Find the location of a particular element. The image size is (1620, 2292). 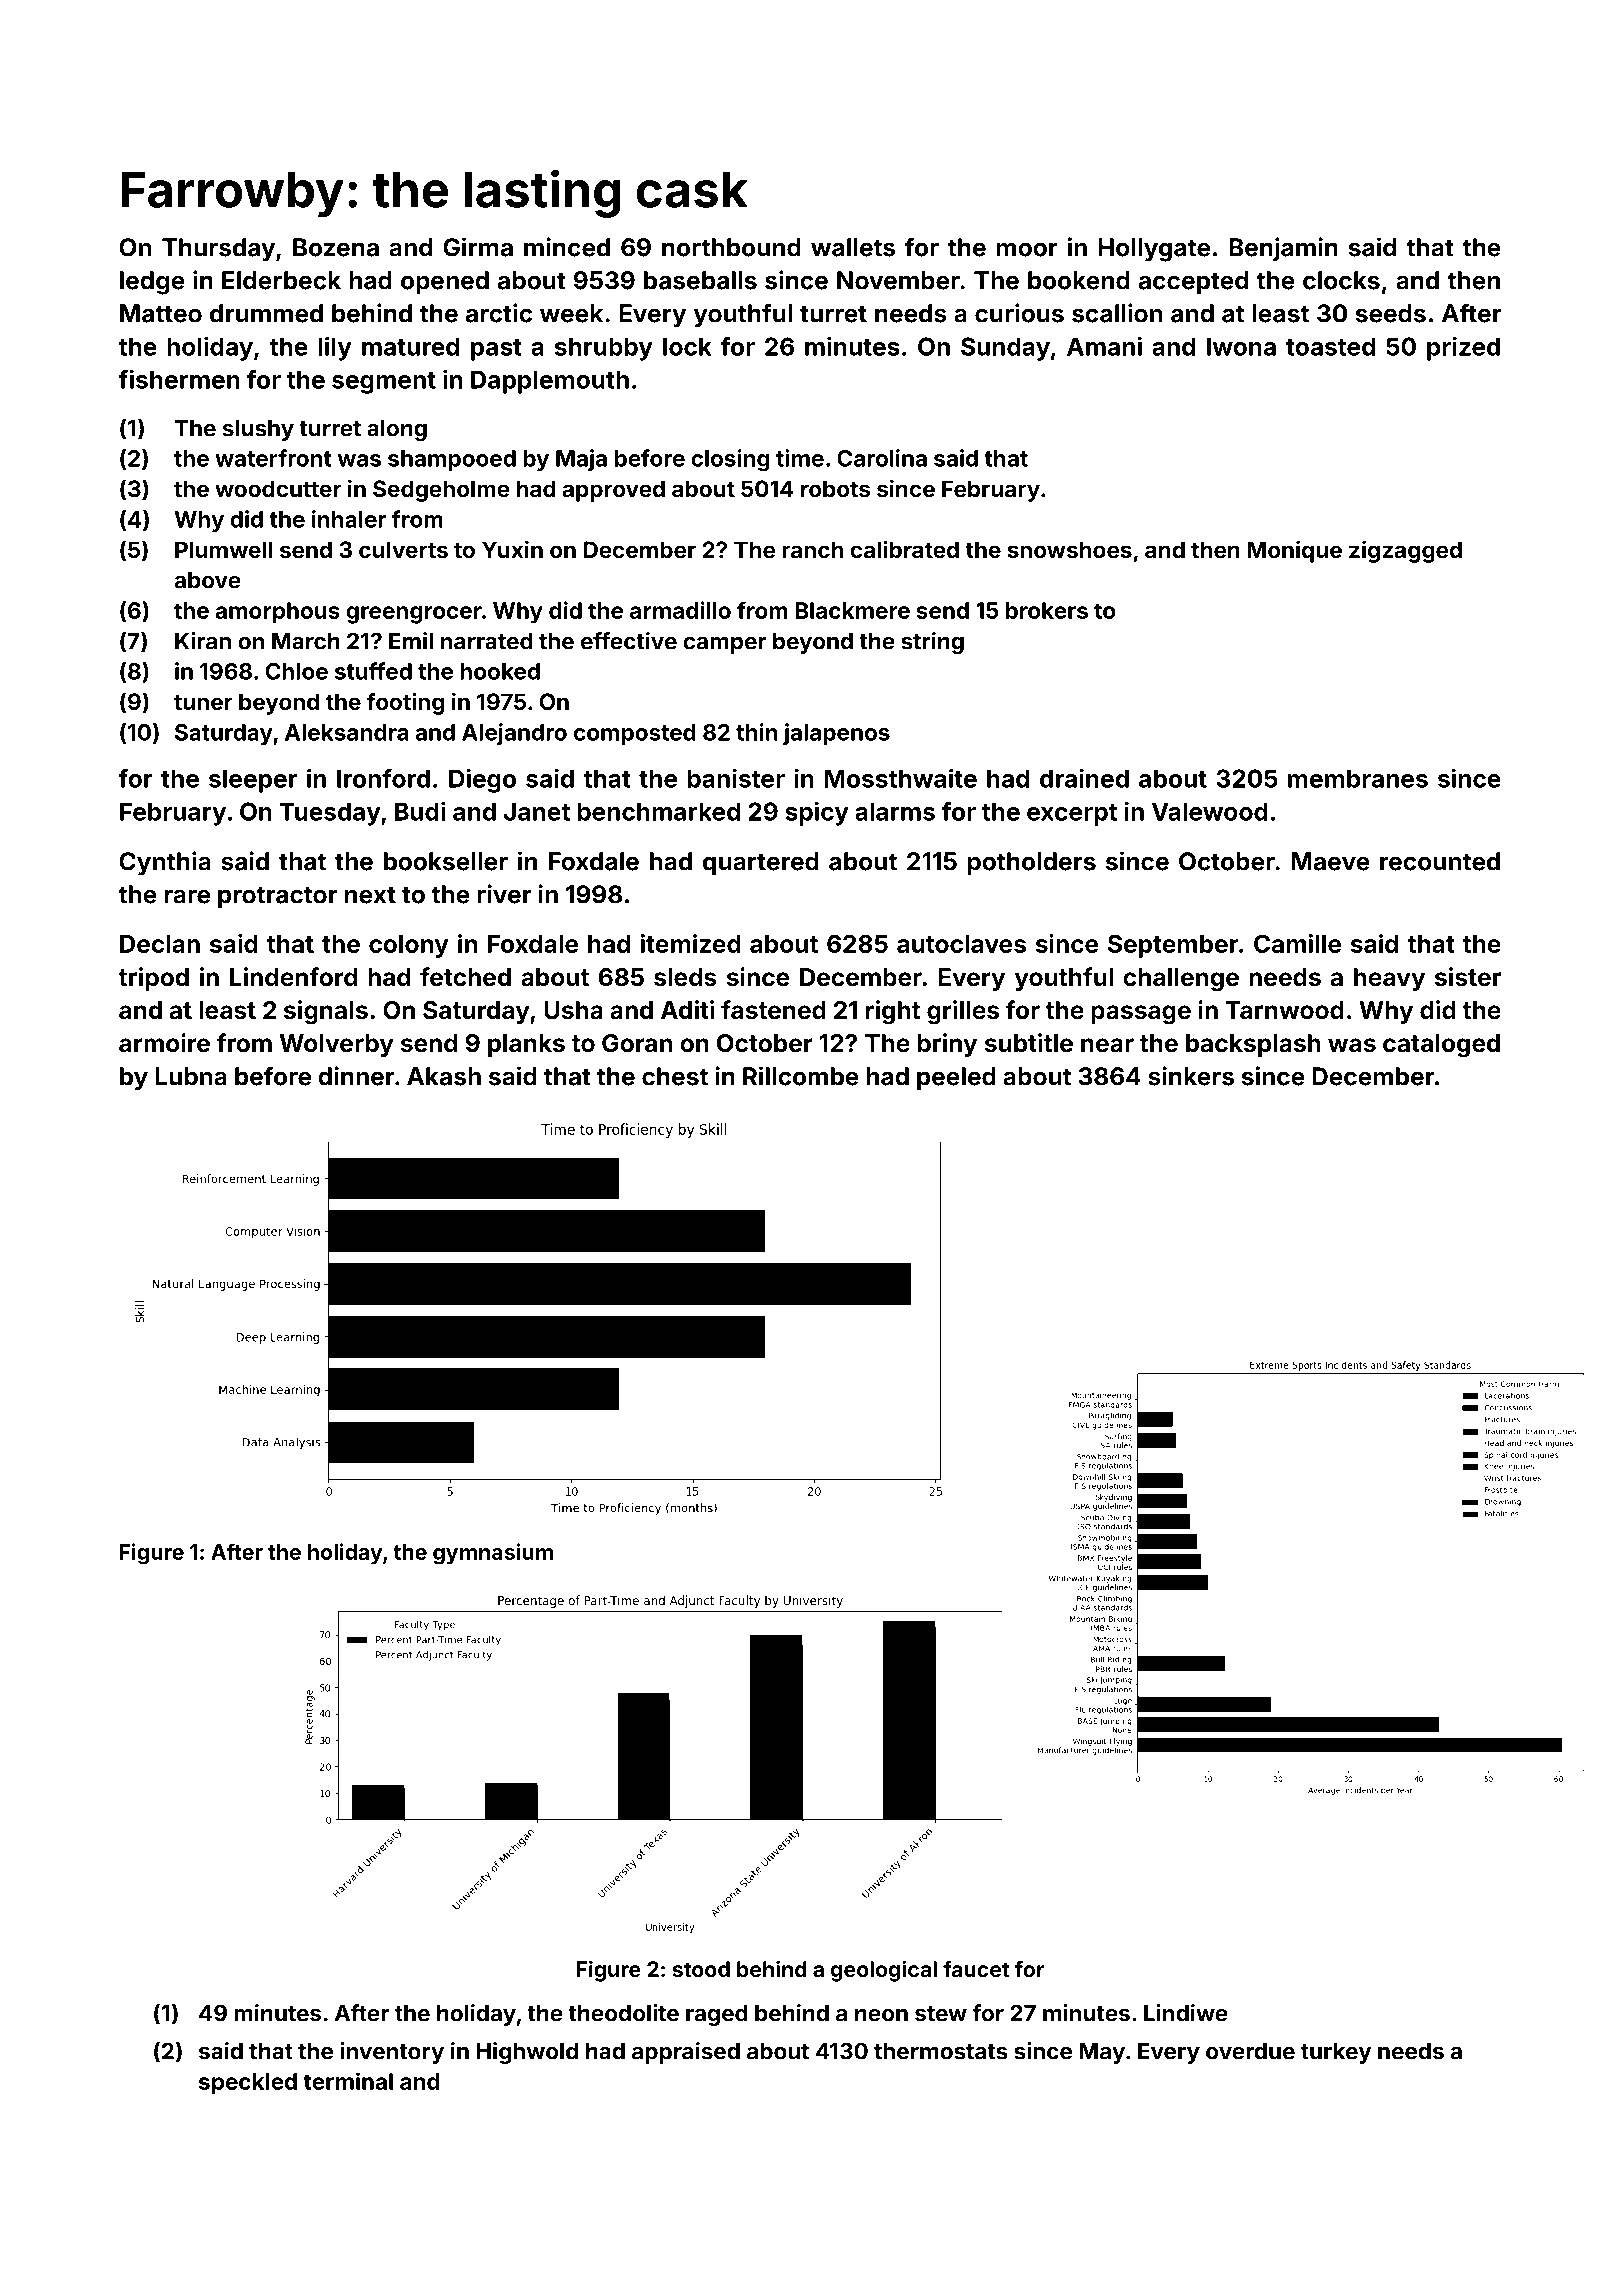

Lindiwe is located at coordinates (1186, 2013).
